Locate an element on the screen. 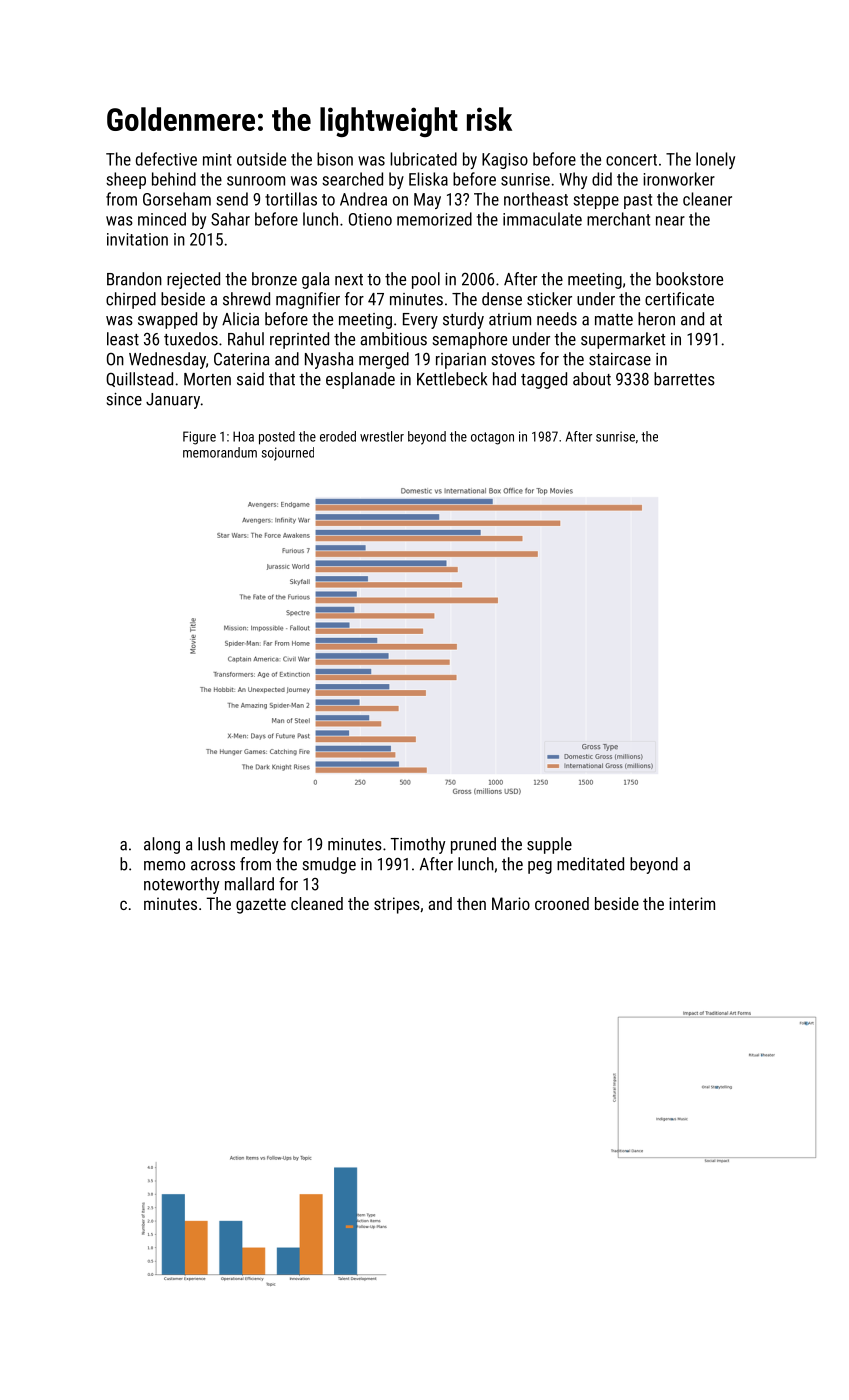 This screenshot has height=1400, width=849. Rahul is located at coordinates (246, 339).
